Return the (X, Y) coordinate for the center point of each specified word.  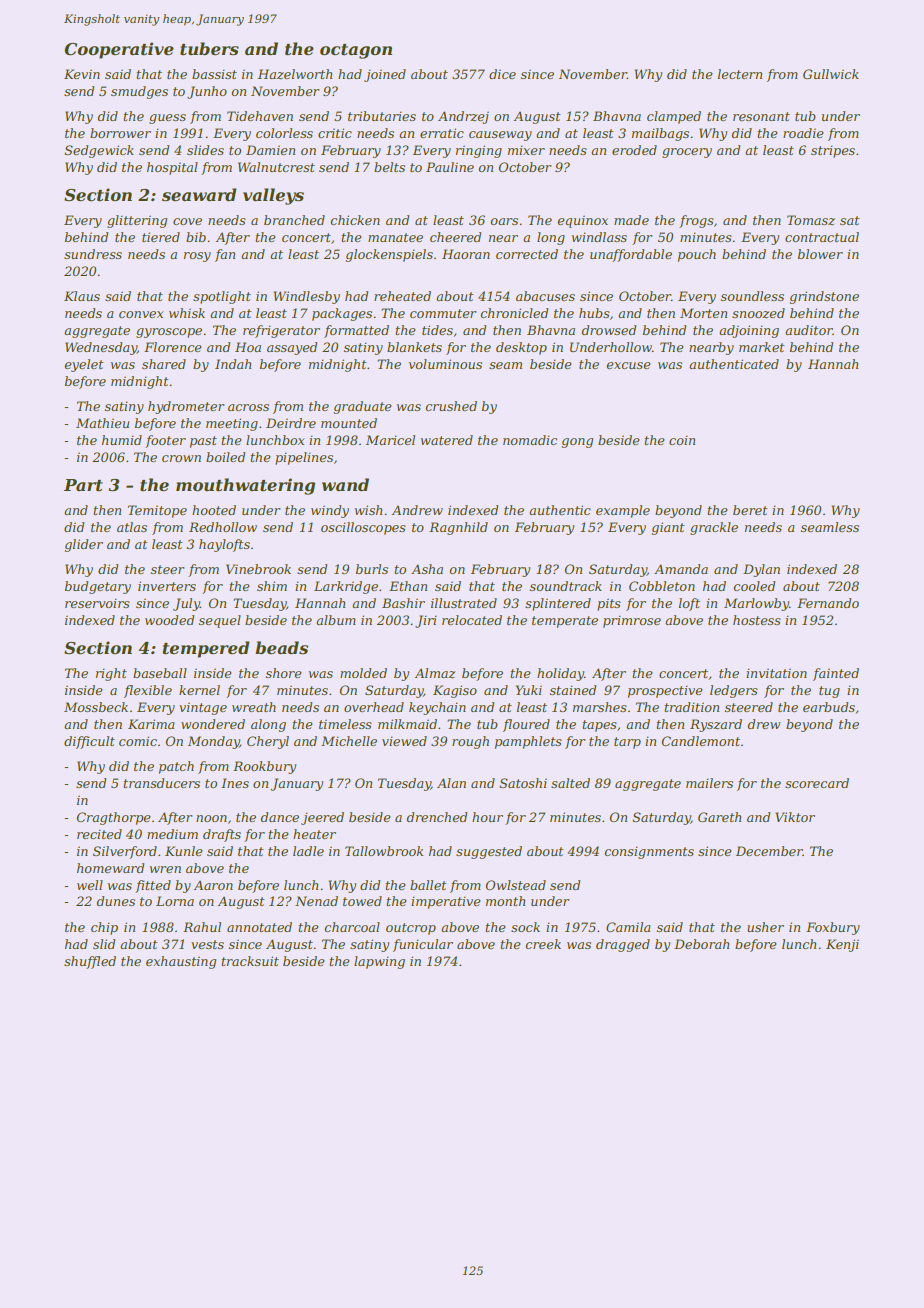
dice (502, 74)
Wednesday (101, 348)
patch (176, 767)
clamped (674, 117)
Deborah (701, 944)
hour (487, 817)
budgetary (98, 587)
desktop (521, 348)
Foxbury (833, 928)
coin (682, 440)
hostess (757, 620)
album (336, 620)
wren (165, 869)
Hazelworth (295, 74)
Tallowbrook (384, 851)
